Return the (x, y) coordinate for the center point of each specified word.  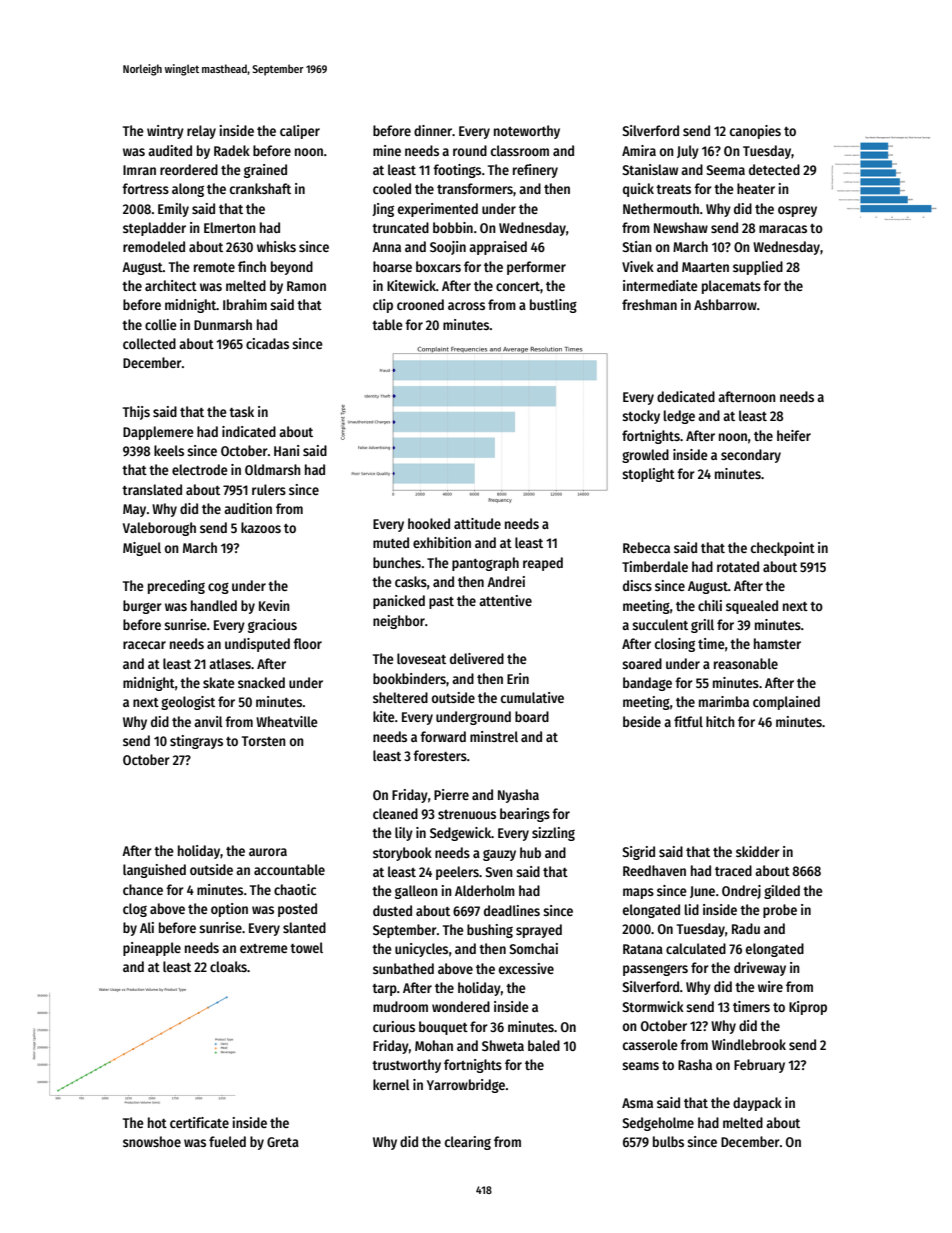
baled (544, 1045)
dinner (433, 130)
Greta (283, 1142)
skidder (758, 851)
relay (201, 132)
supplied (758, 268)
